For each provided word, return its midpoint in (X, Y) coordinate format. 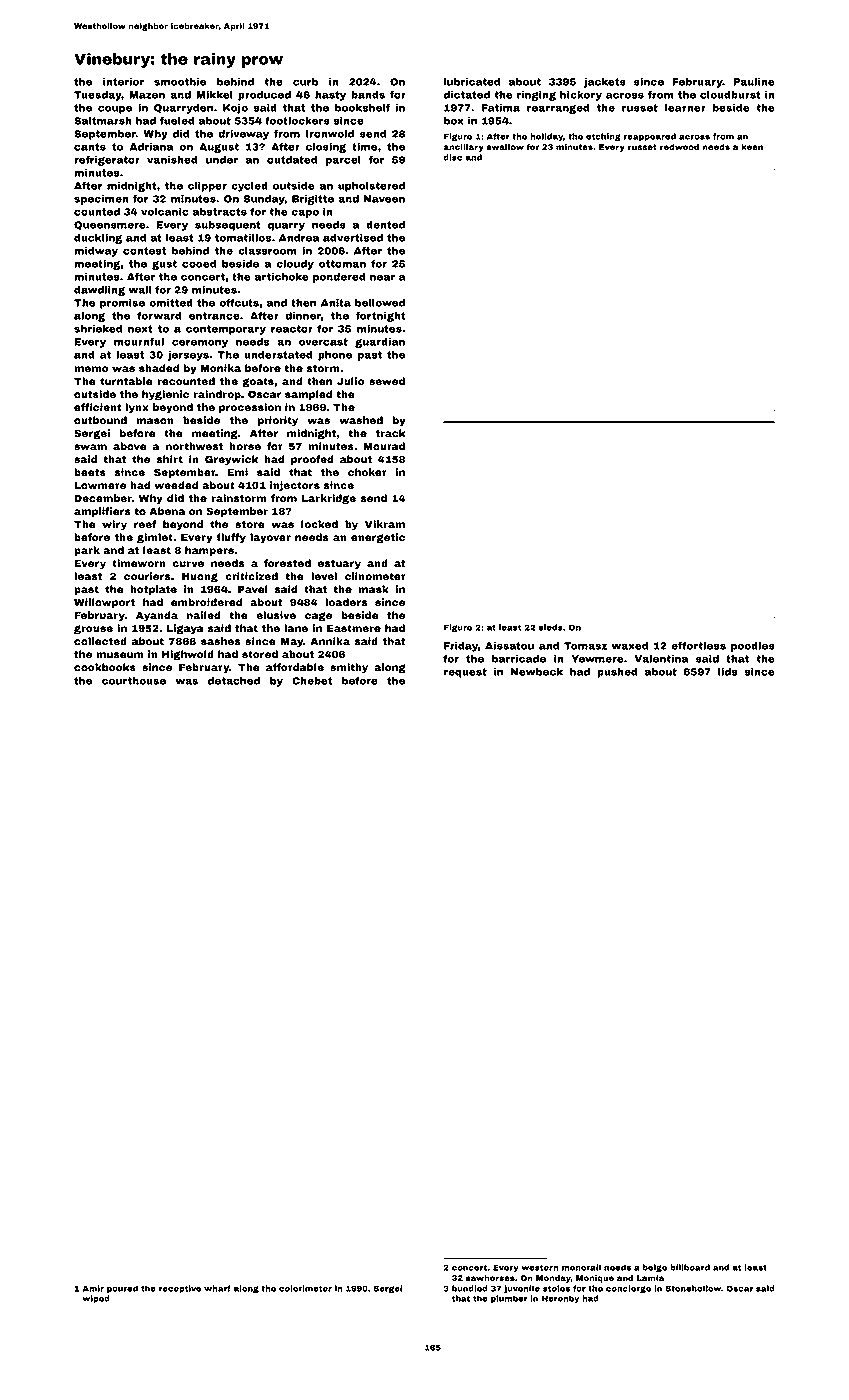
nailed (204, 615)
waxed (629, 646)
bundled (470, 1288)
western (539, 1267)
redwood (679, 147)
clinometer (375, 576)
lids (728, 672)
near (382, 278)
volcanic (165, 212)
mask (374, 589)
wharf (217, 1288)
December (103, 498)
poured (122, 1289)
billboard (690, 1267)
